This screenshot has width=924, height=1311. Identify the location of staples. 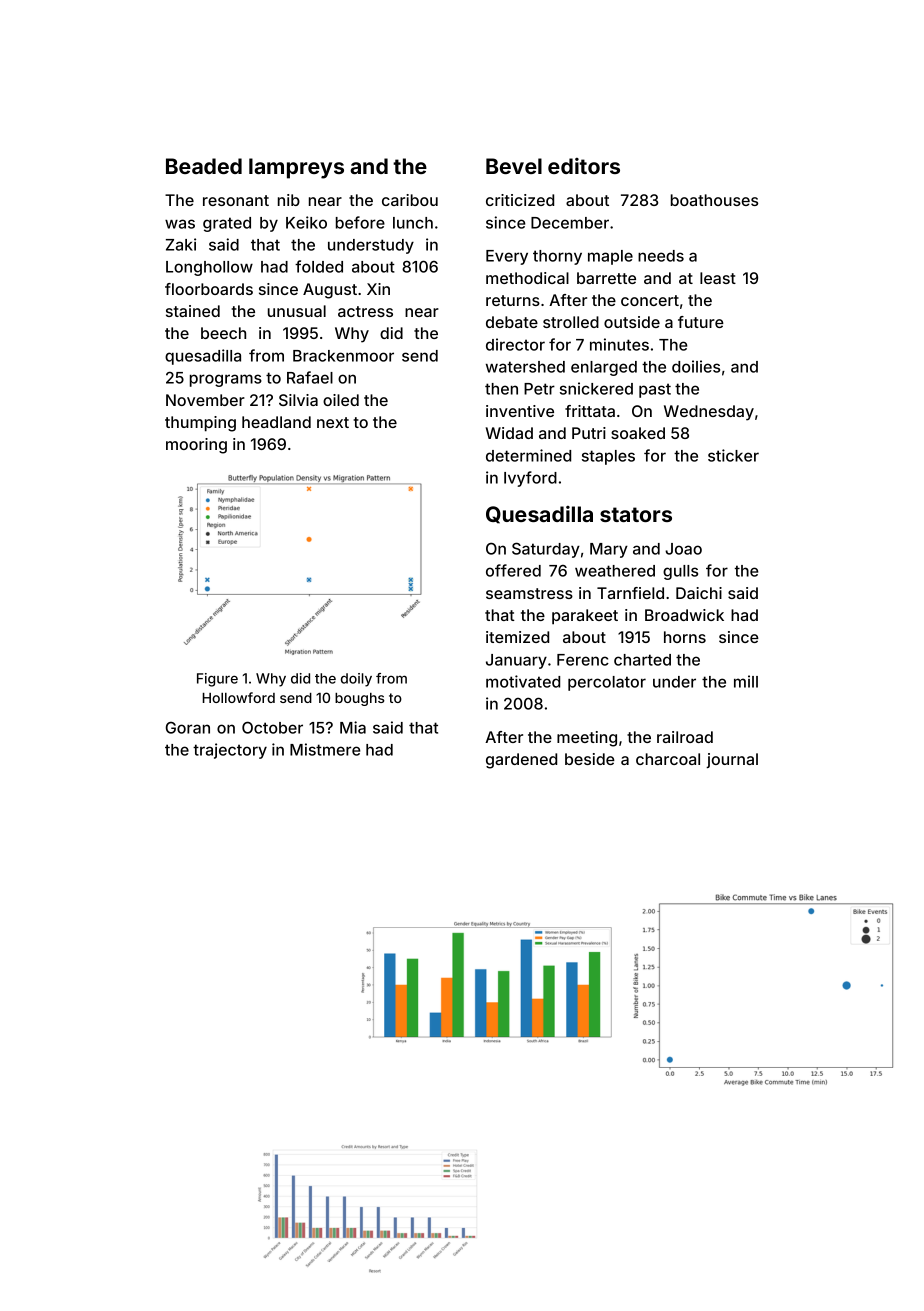
(608, 457).
